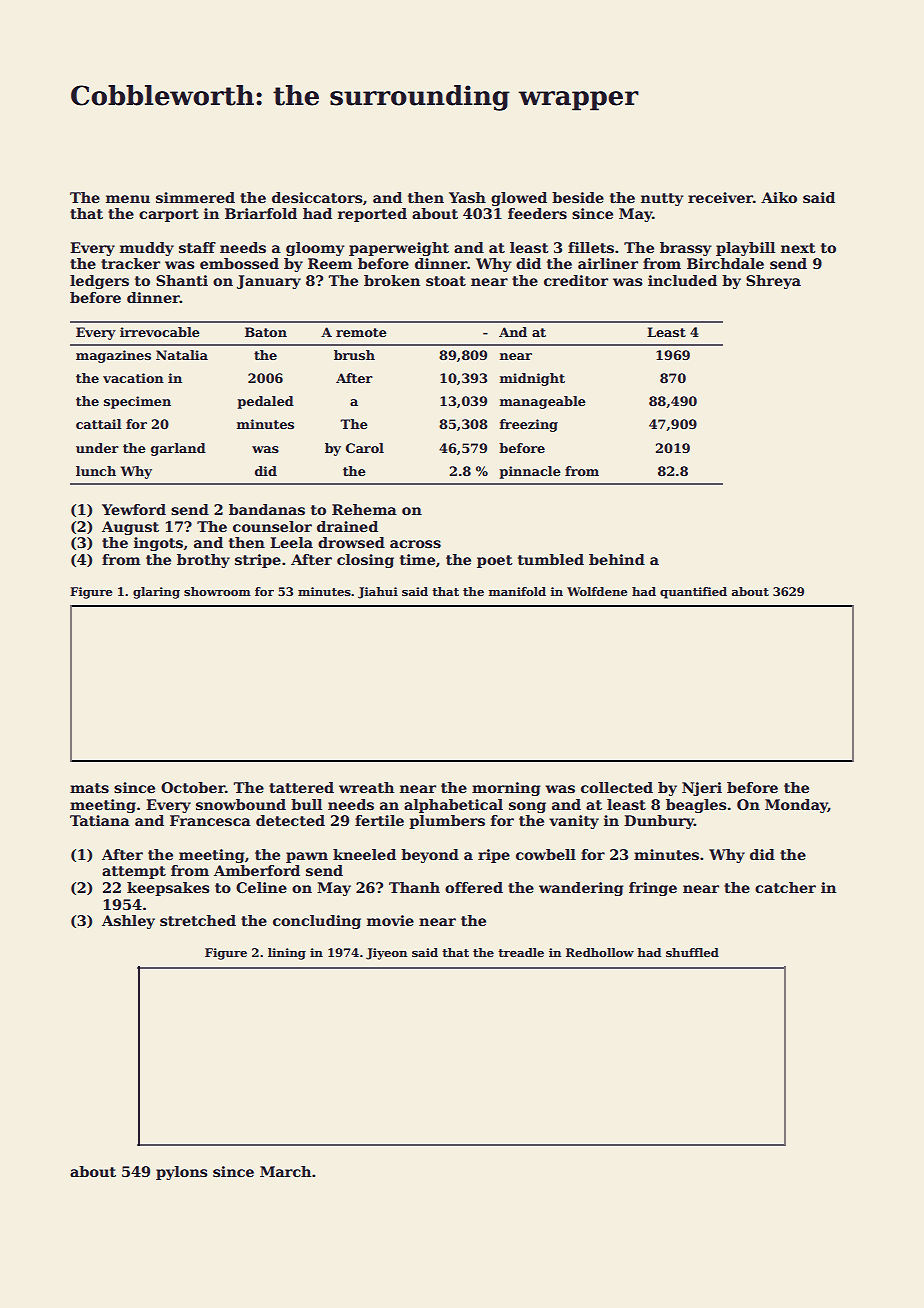 This screenshot has width=924, height=1308. I want to click on pylons, so click(182, 1173).
